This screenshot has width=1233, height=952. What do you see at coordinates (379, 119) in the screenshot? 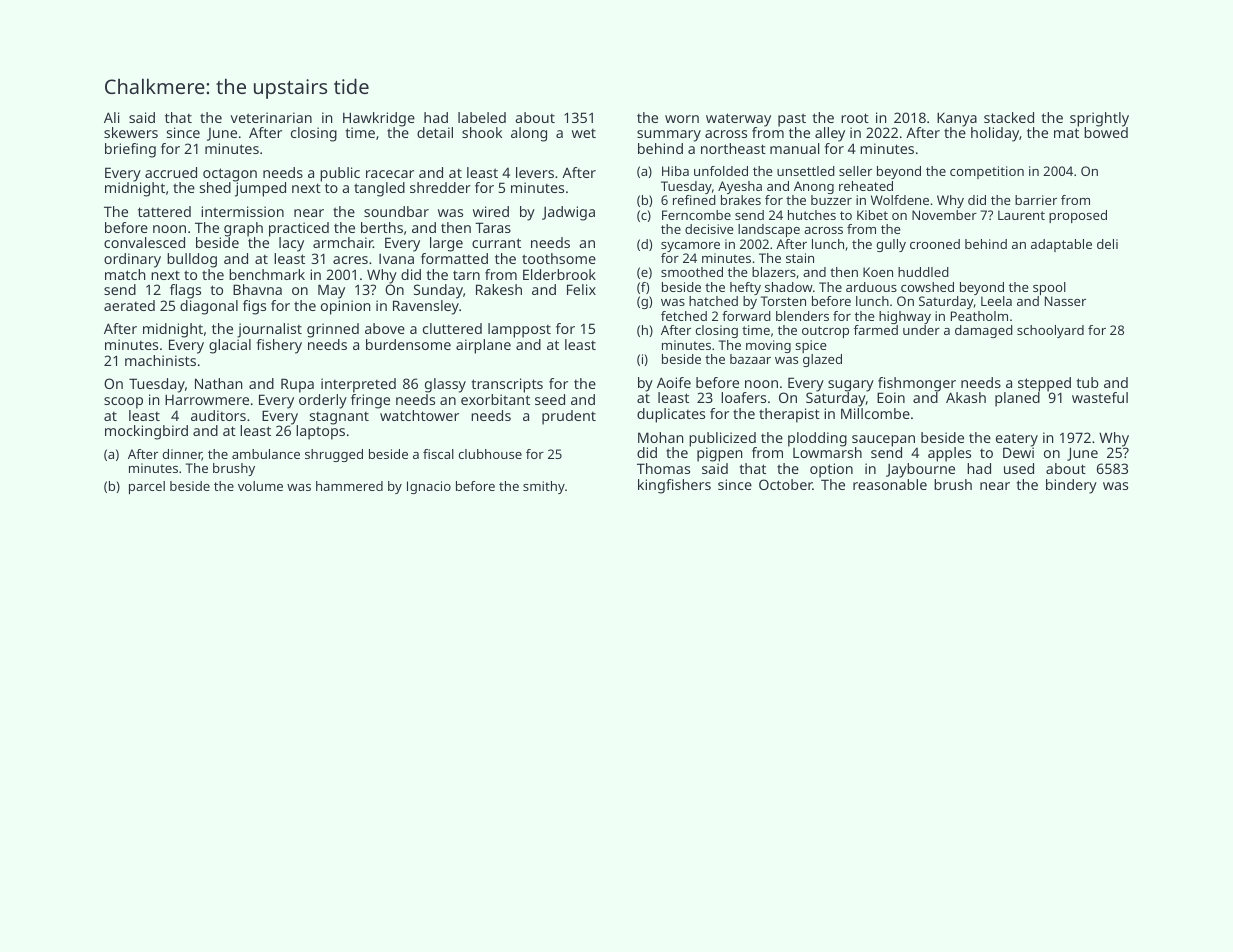
I see `Hawkridge` at bounding box center [379, 119].
